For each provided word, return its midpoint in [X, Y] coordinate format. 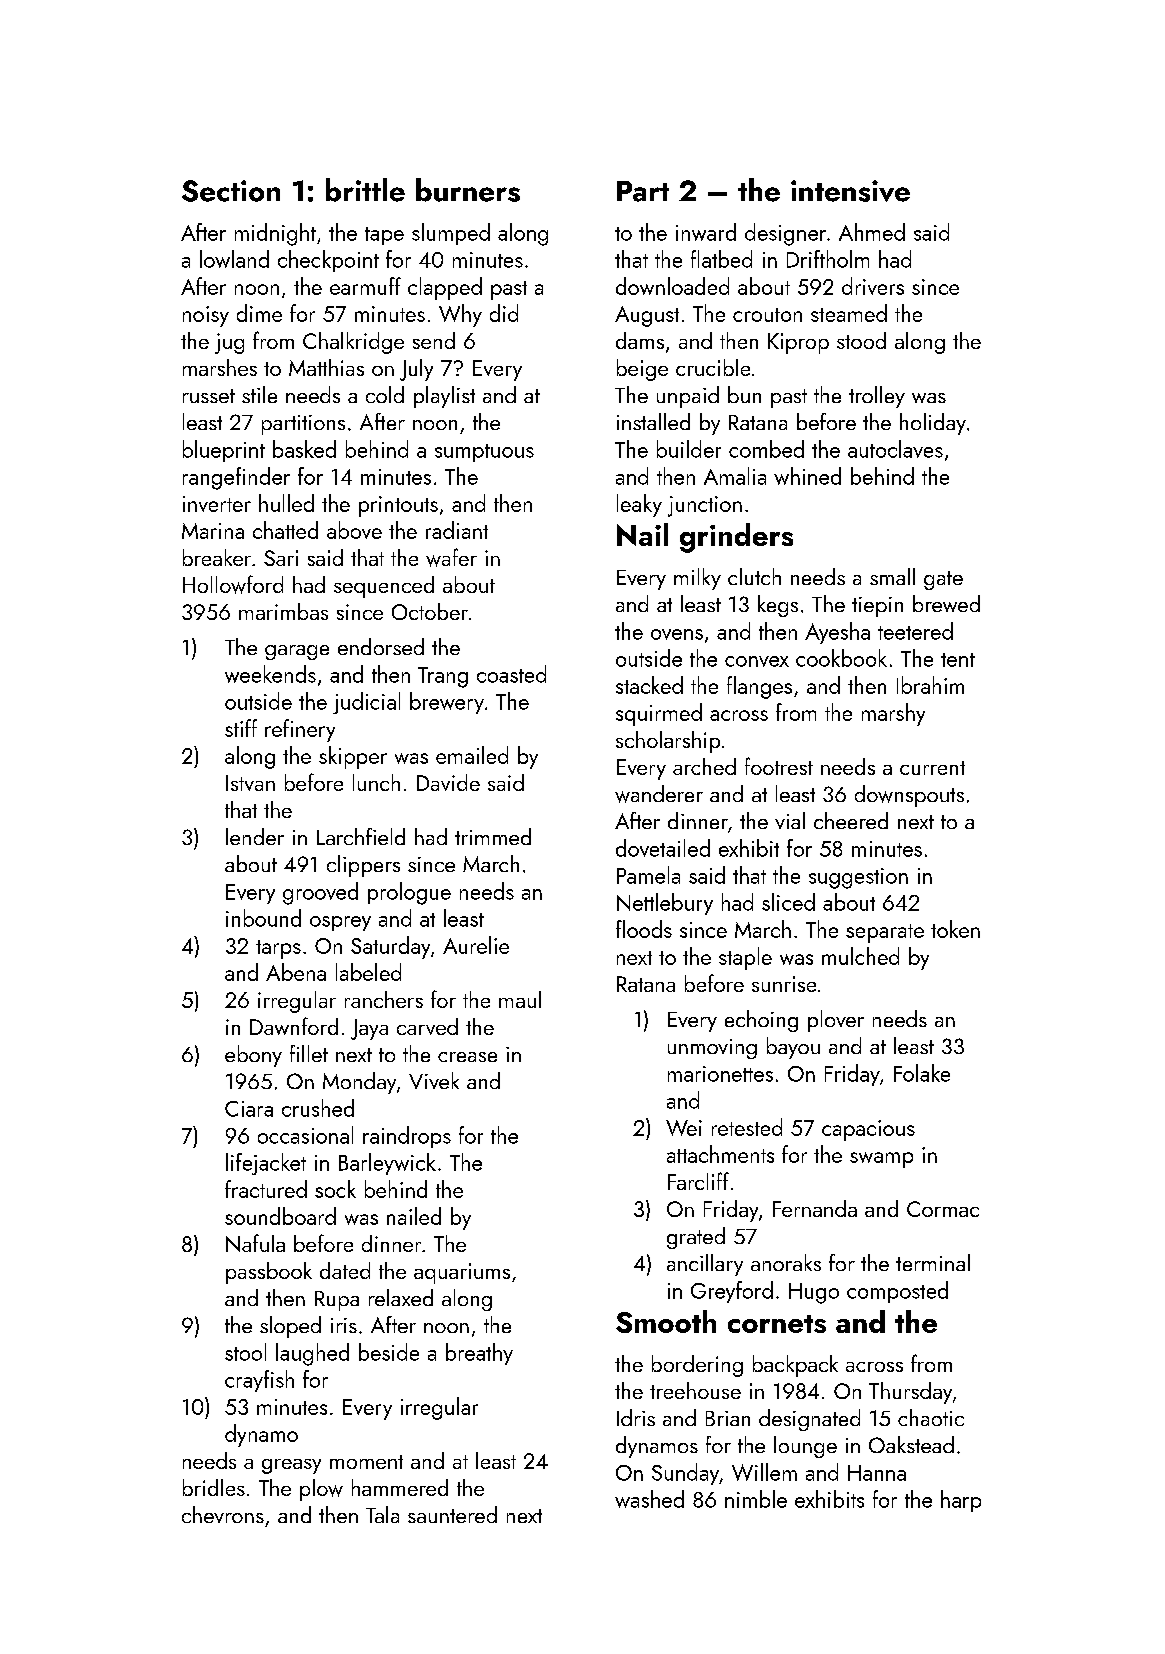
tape [384, 236]
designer [785, 234]
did [504, 313]
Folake [922, 1073]
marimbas [283, 611]
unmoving [712, 1049]
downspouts [909, 796]
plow [321, 1490]
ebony [253, 1056]
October [430, 611]
